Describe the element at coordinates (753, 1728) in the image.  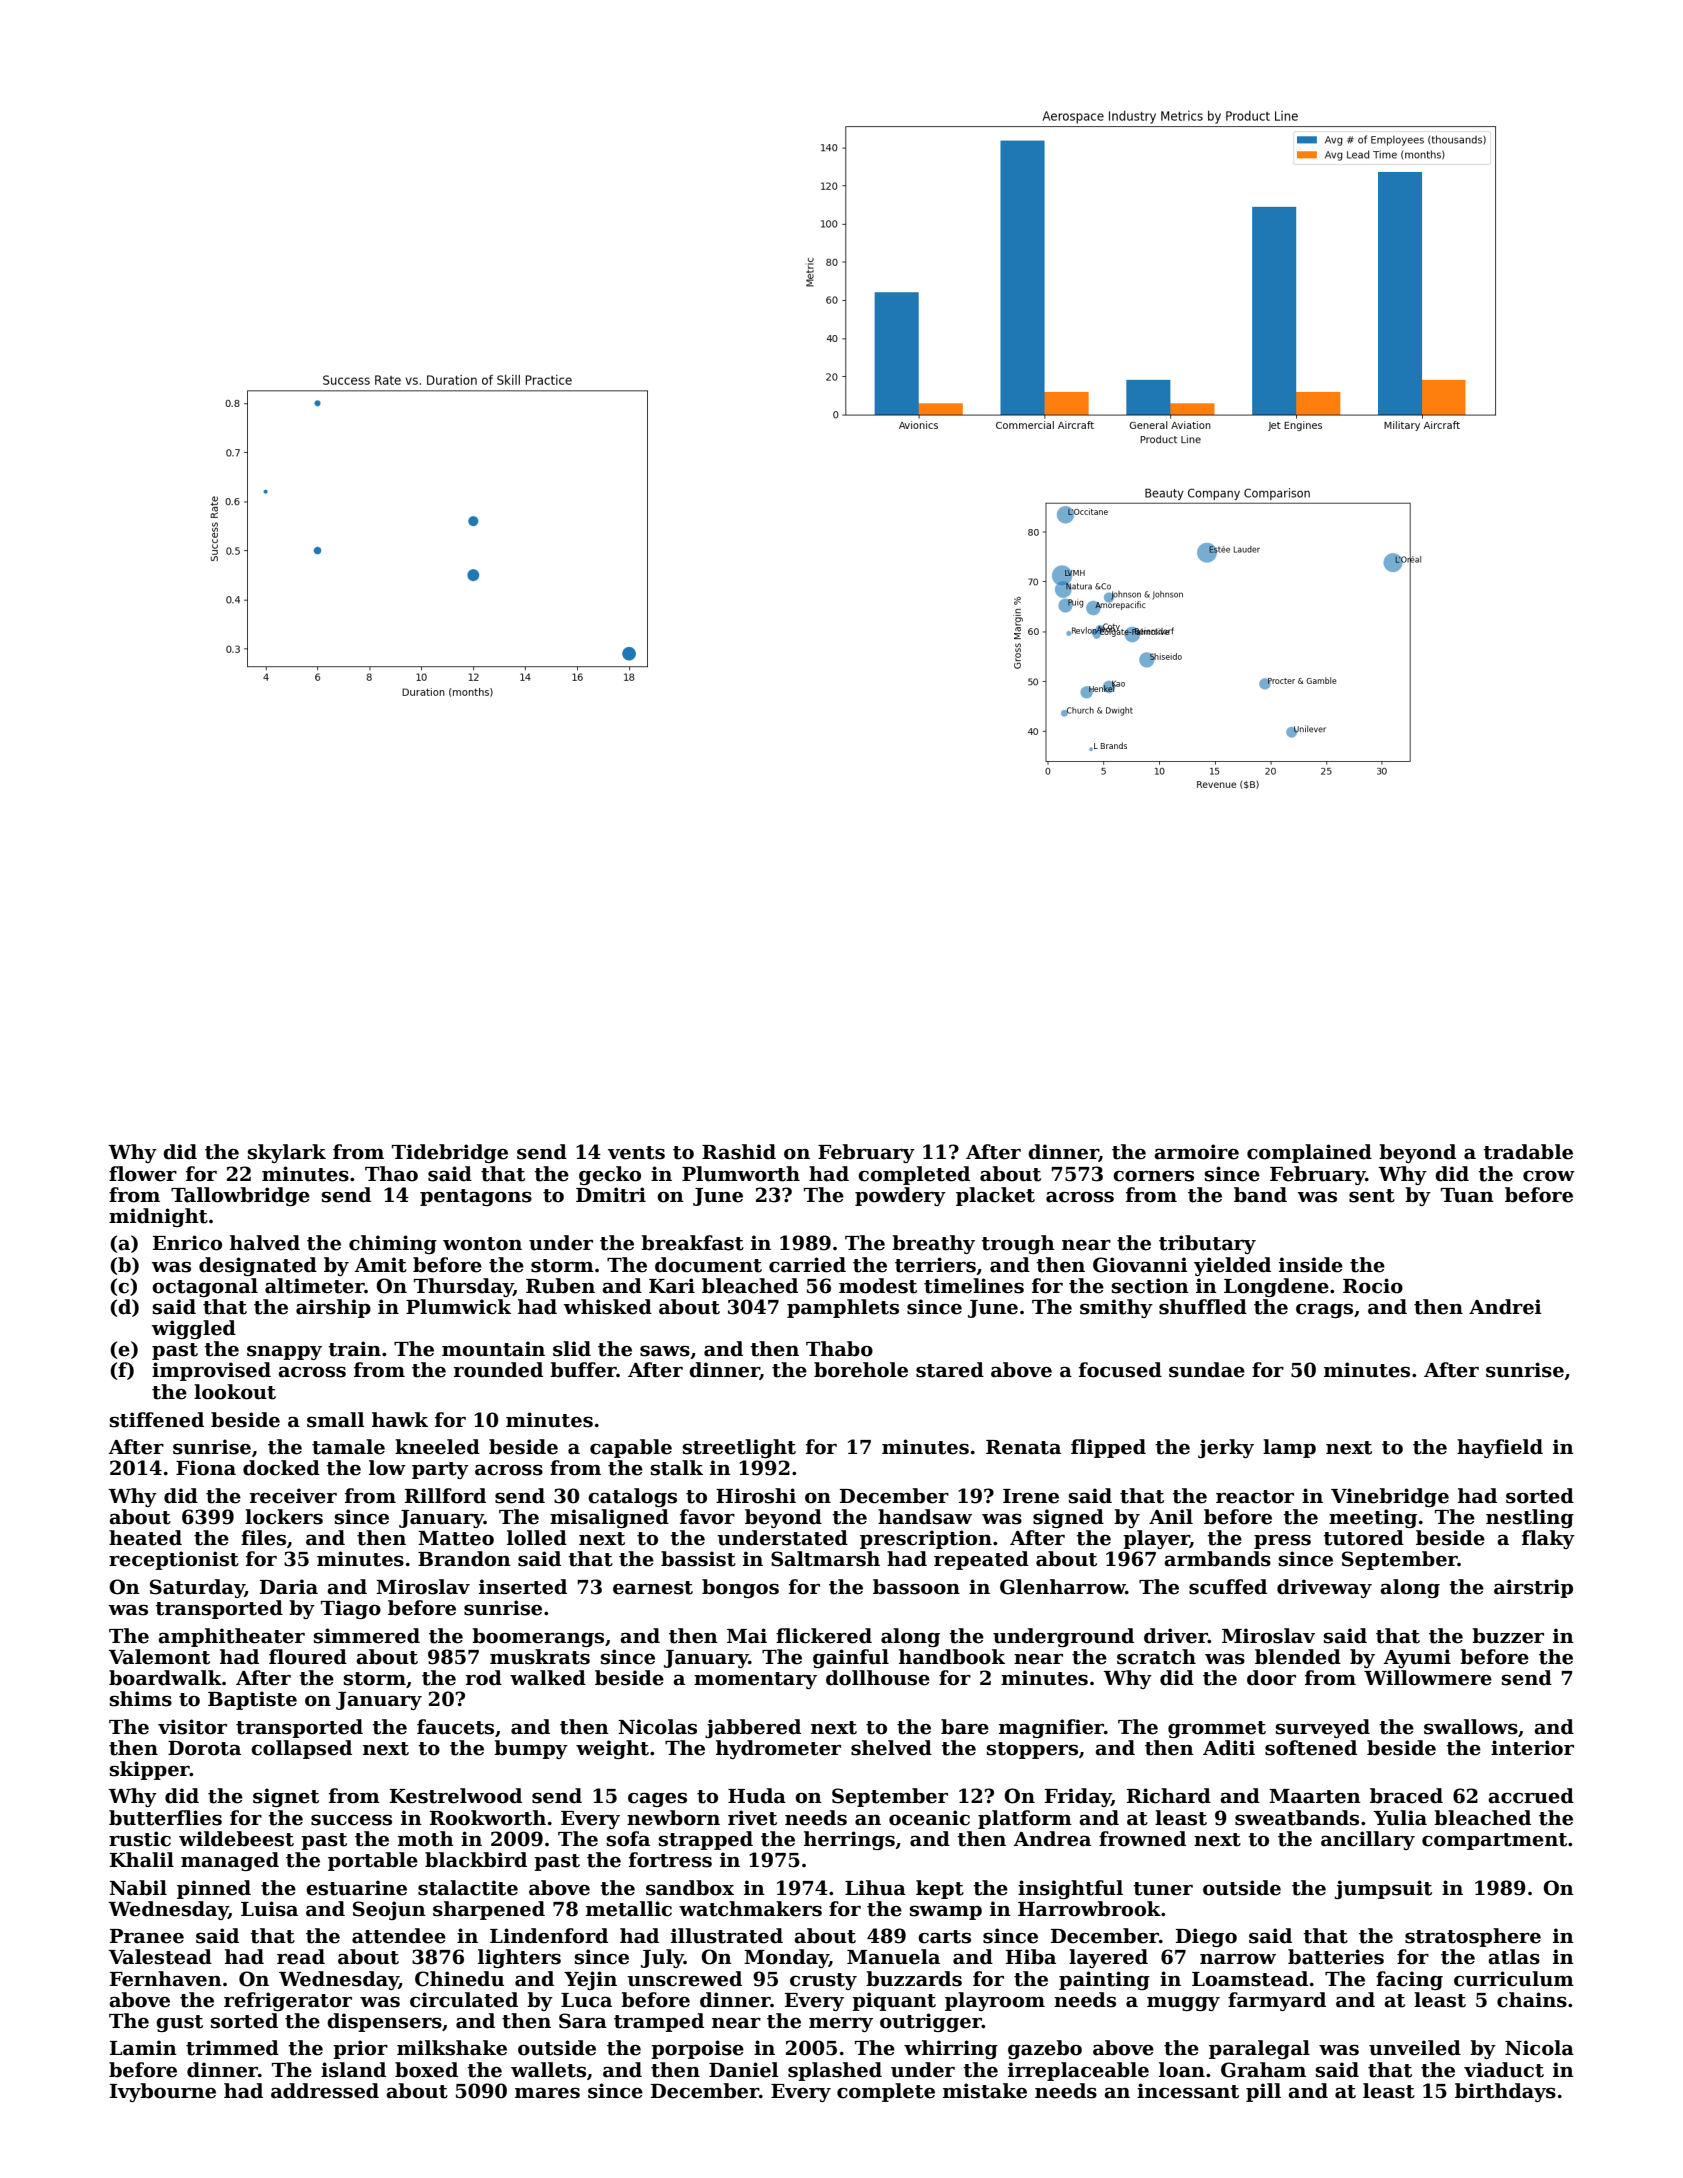
I see `jabbered` at that location.
